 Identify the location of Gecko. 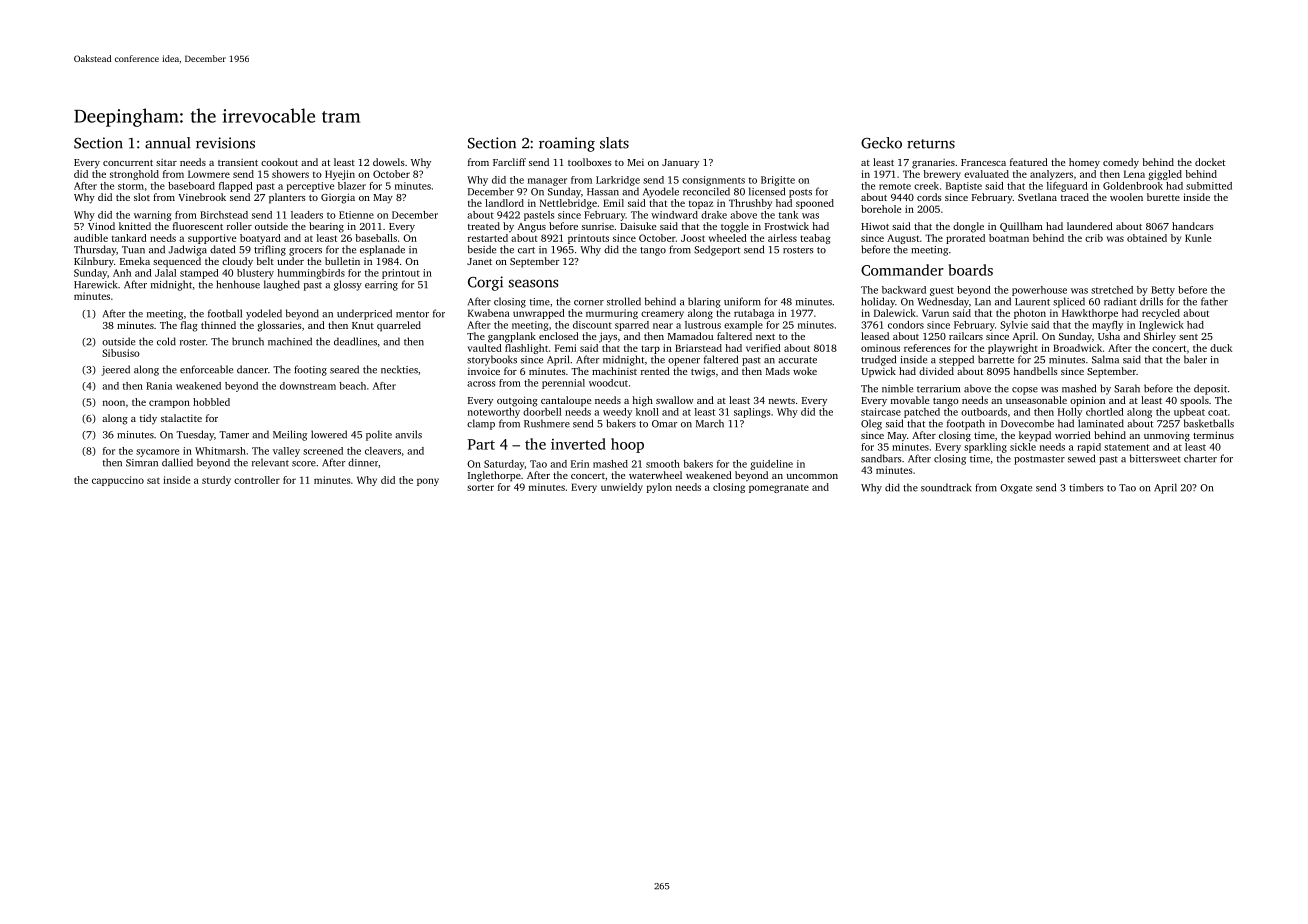
(881, 143).
